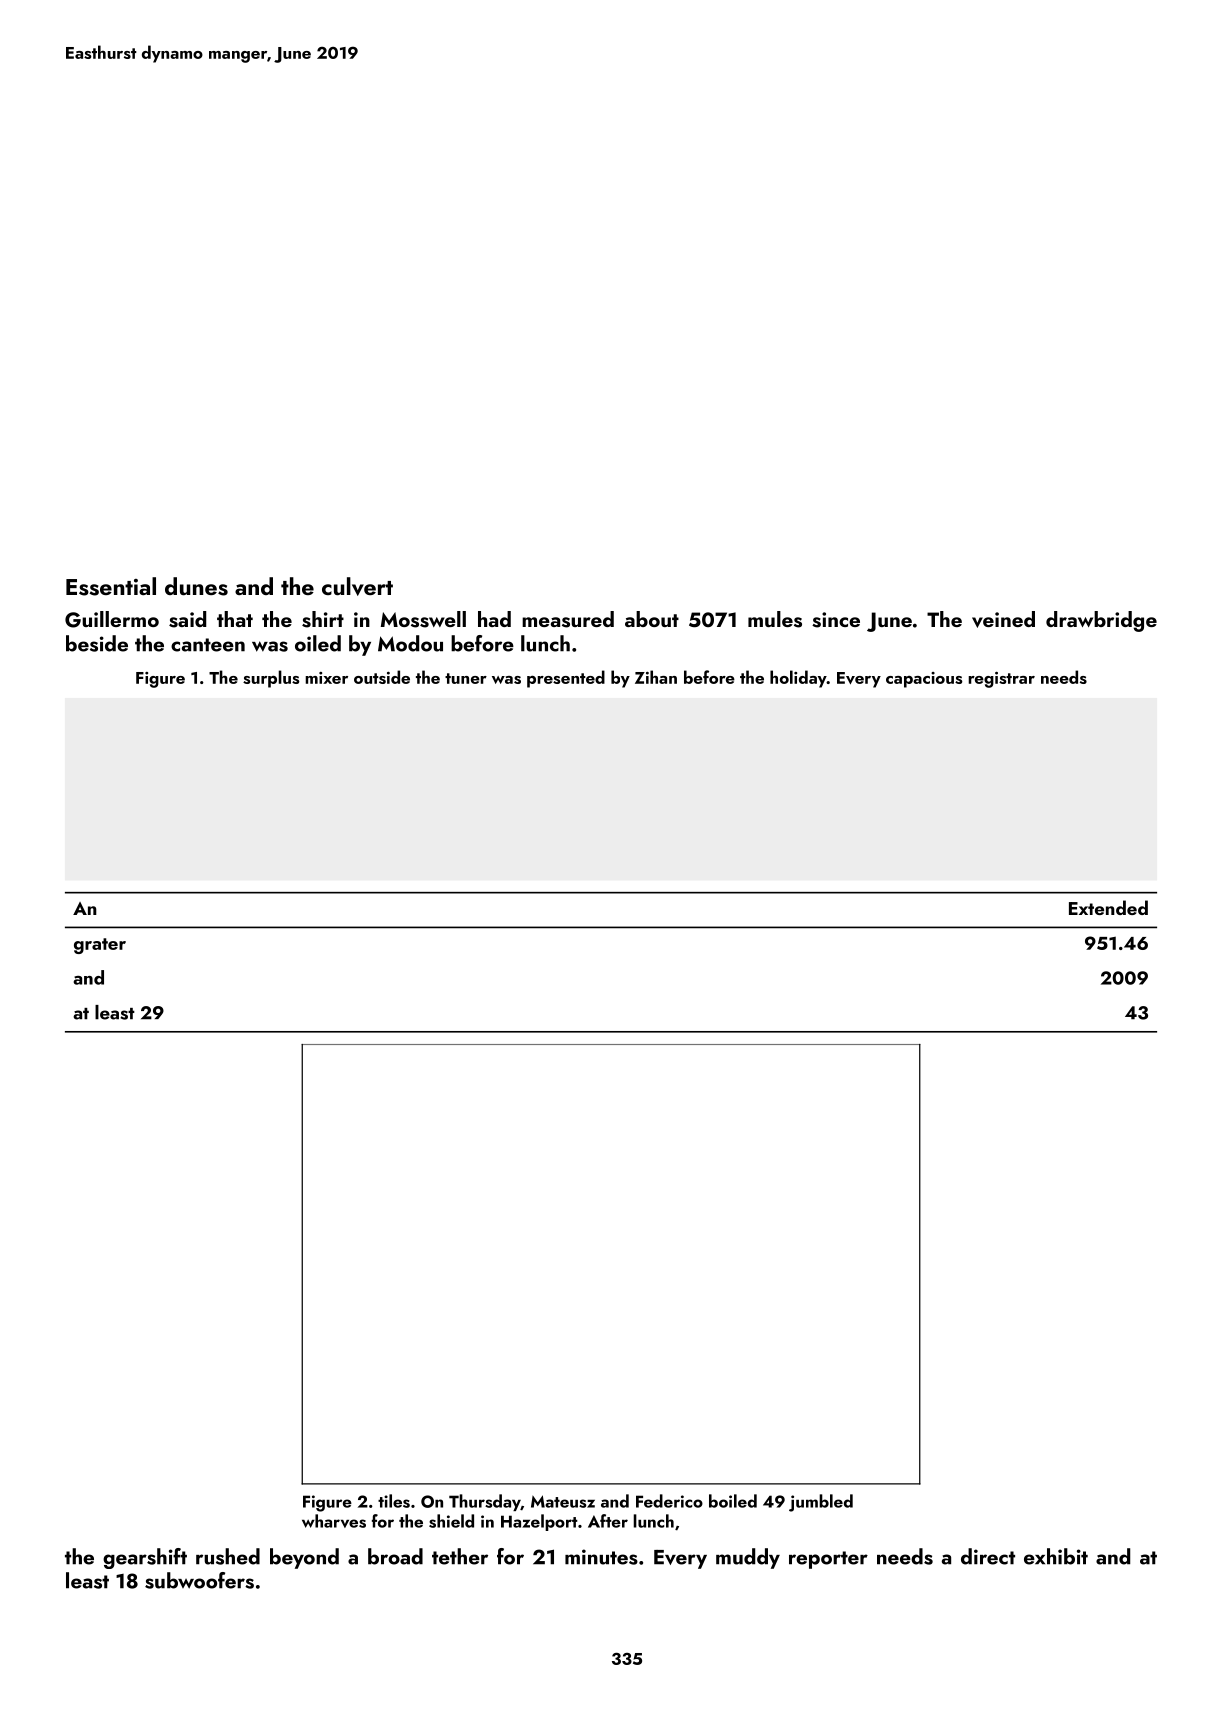 The width and height of the image is (1222, 1728). What do you see at coordinates (394, 1501) in the image?
I see `tiles` at bounding box center [394, 1501].
